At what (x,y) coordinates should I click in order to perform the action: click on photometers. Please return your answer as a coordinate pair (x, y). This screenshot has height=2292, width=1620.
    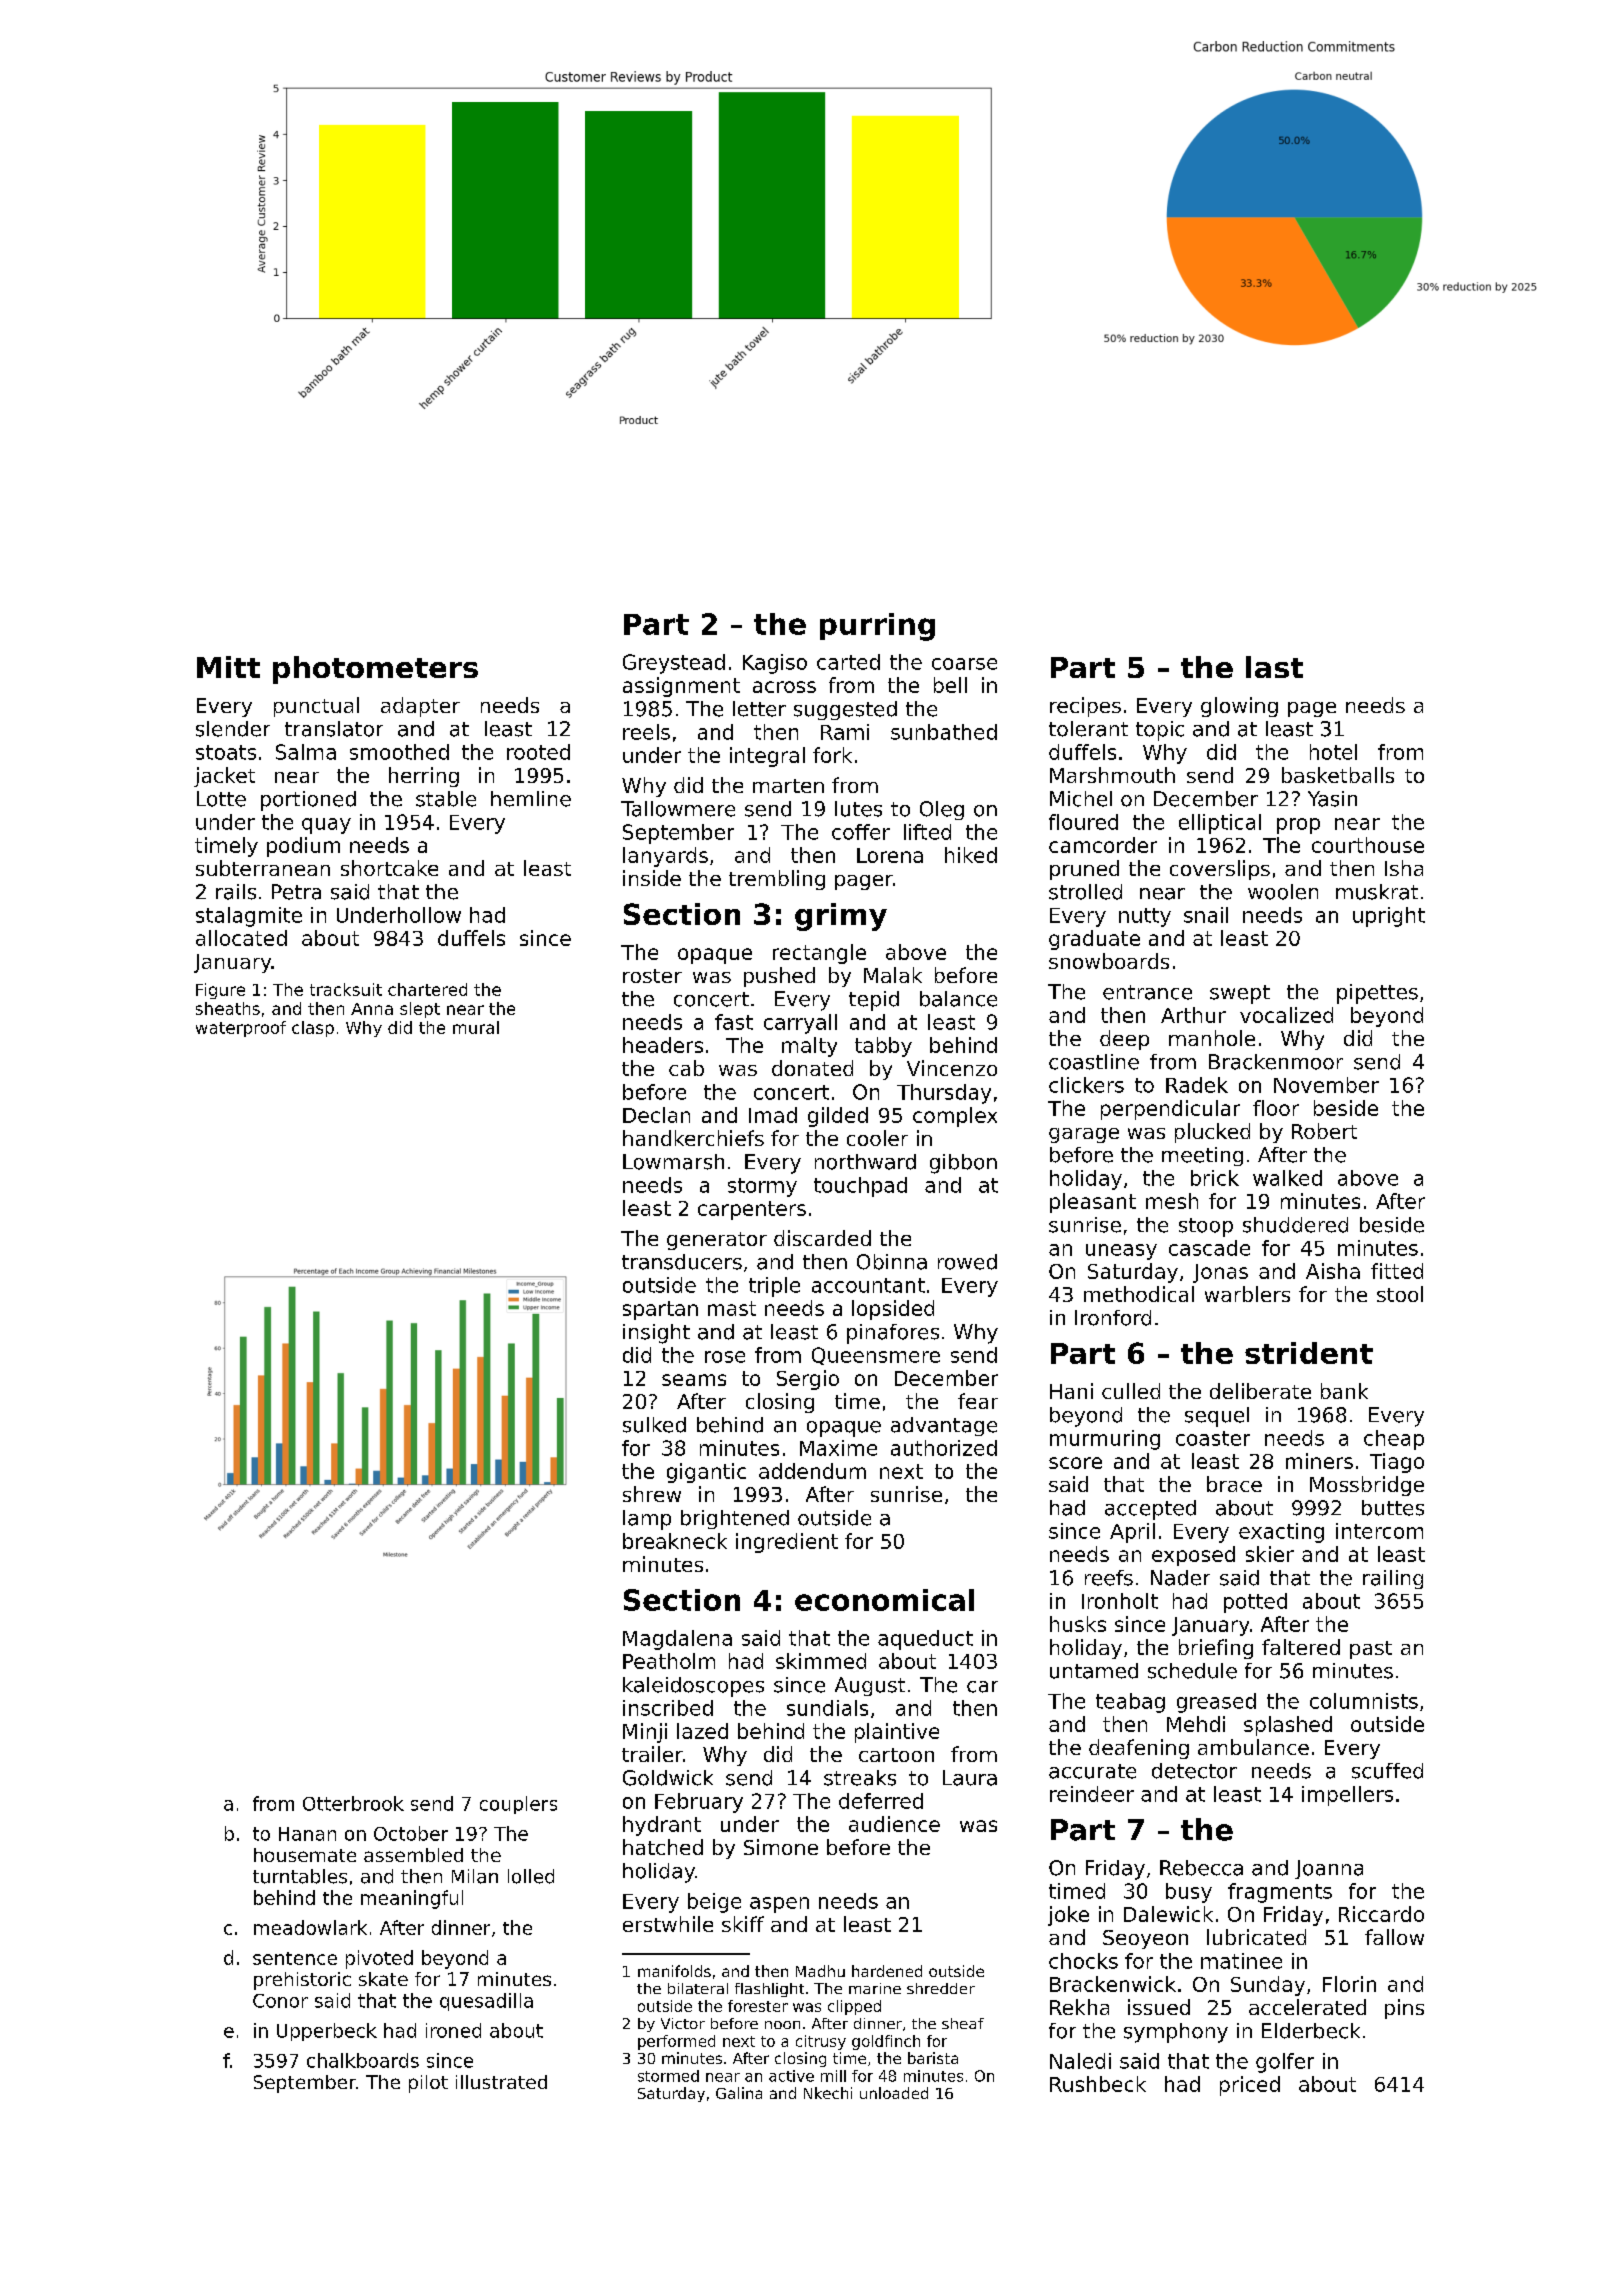
    Looking at the image, I should click on (375, 670).
